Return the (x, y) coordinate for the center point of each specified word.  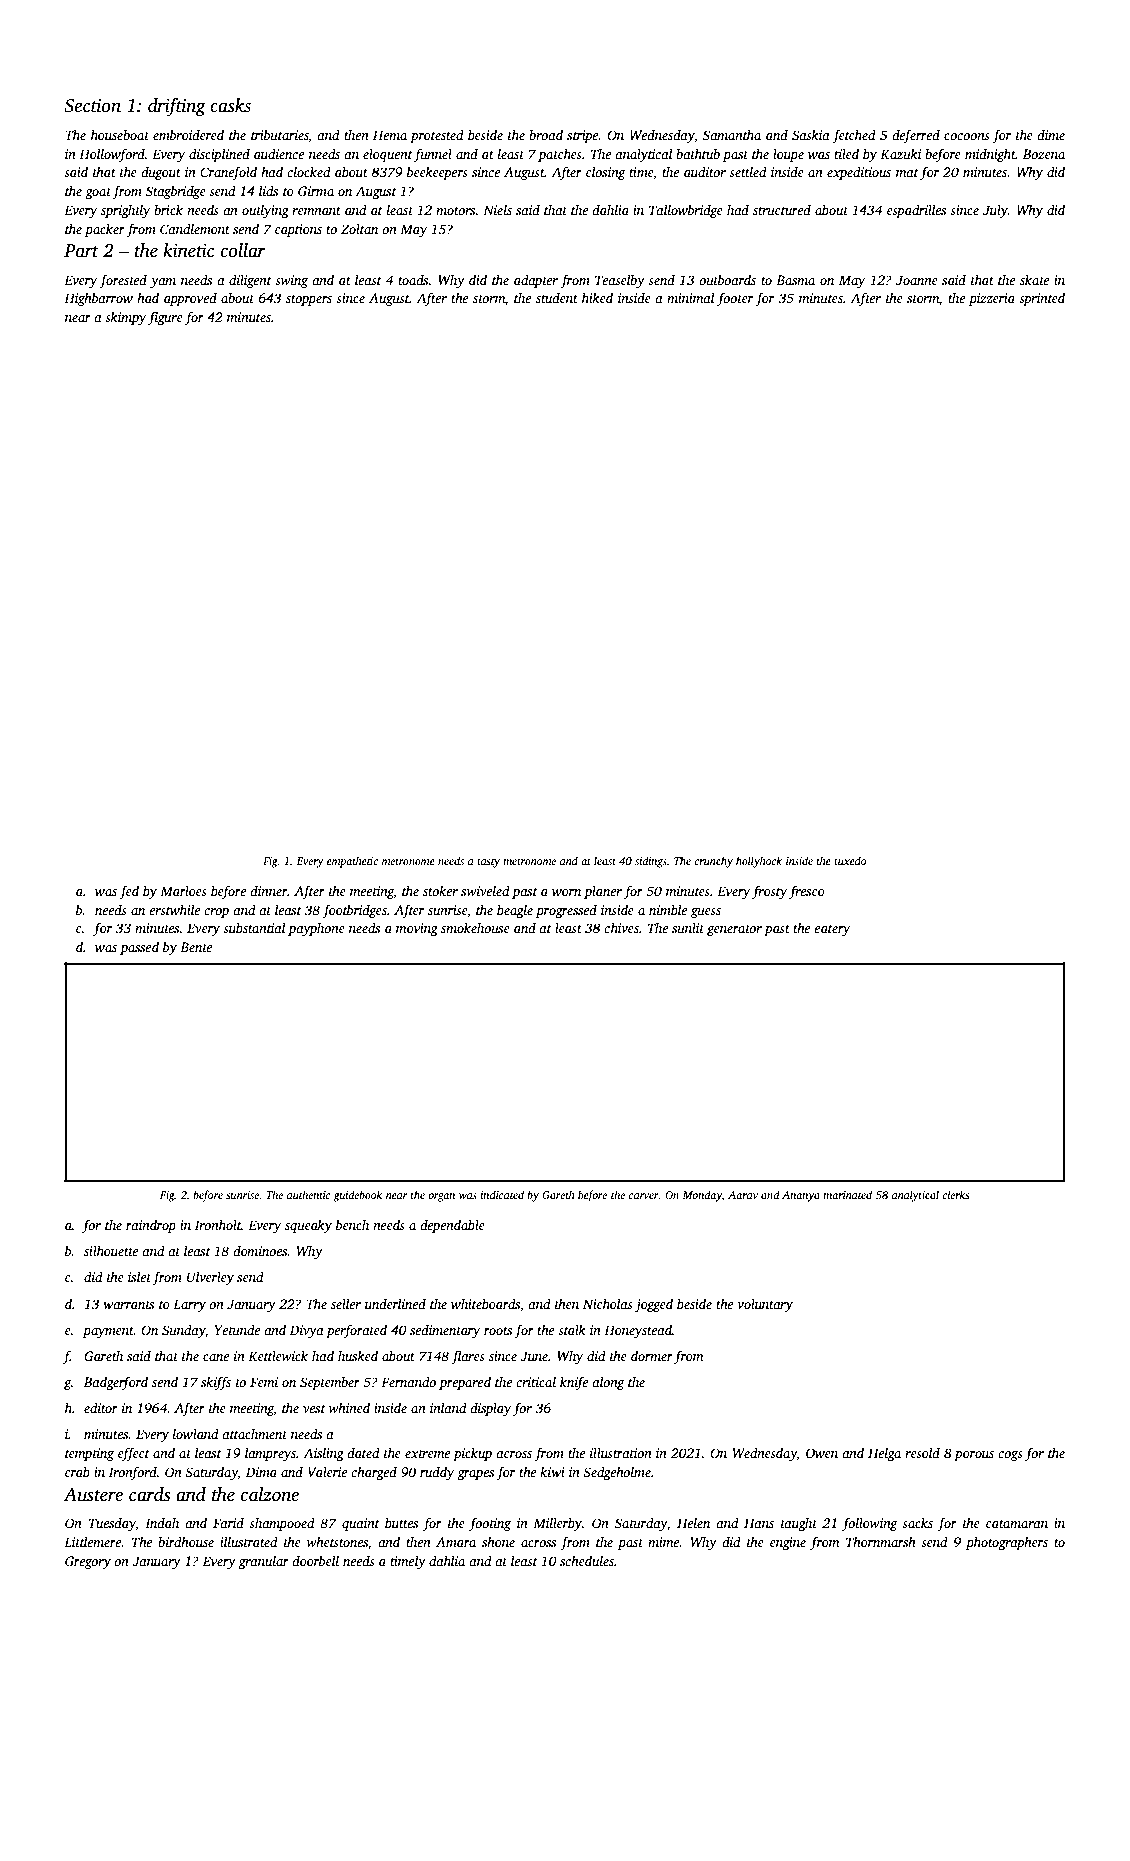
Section (92, 106)
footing (490, 1524)
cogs (1010, 1456)
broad (546, 135)
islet (139, 1277)
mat (907, 173)
